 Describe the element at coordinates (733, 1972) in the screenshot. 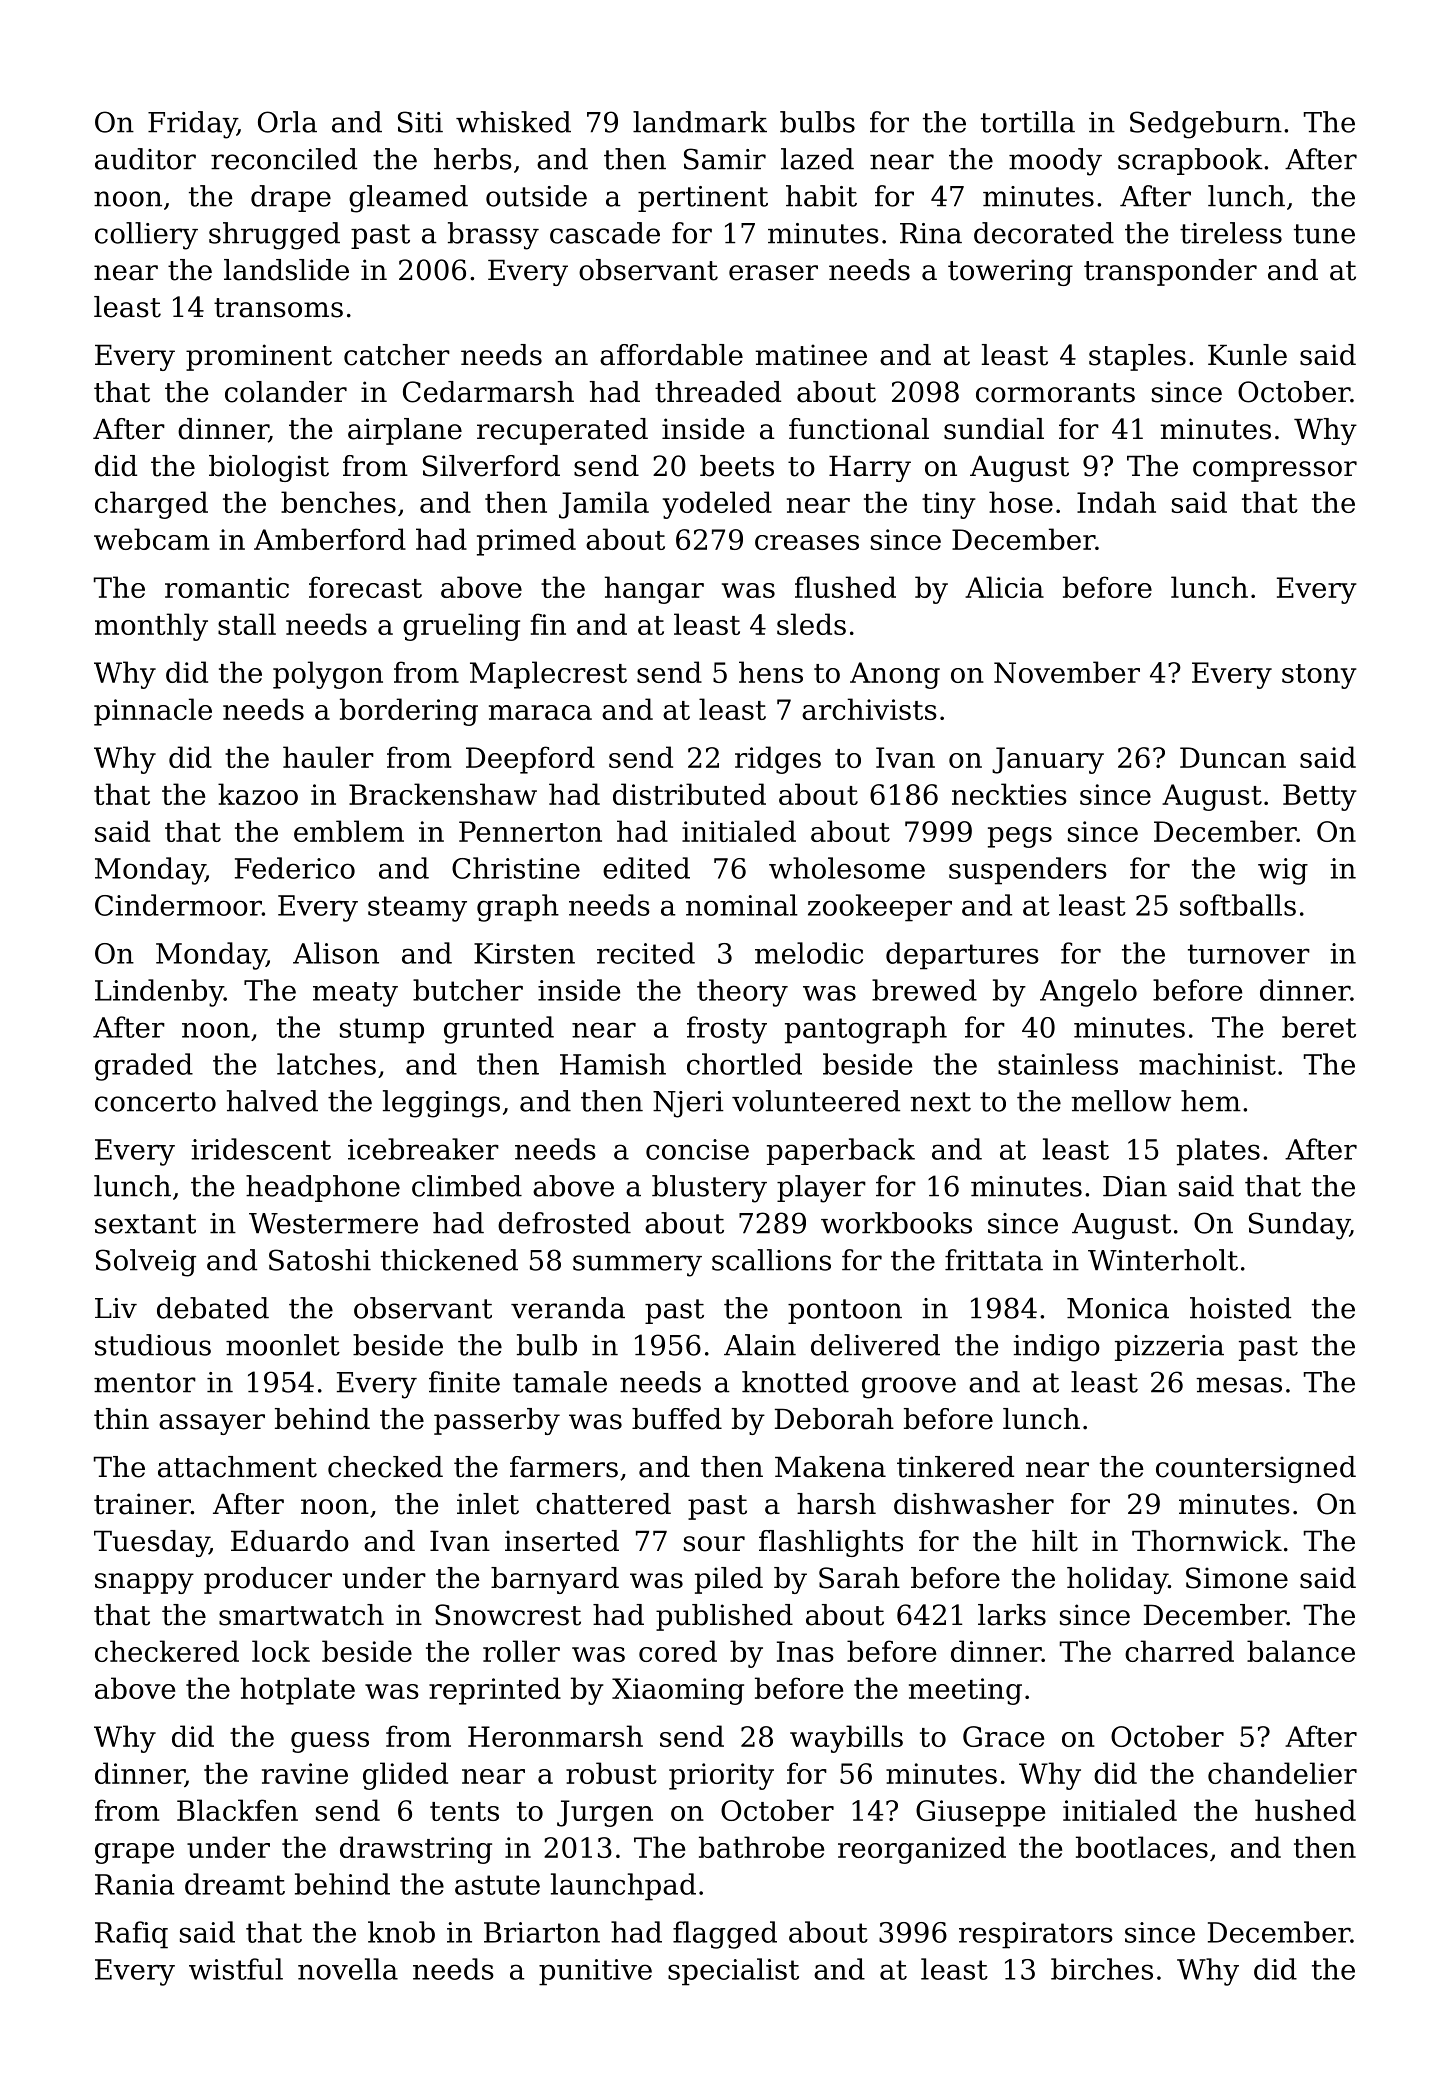

I see `specialist` at that location.
